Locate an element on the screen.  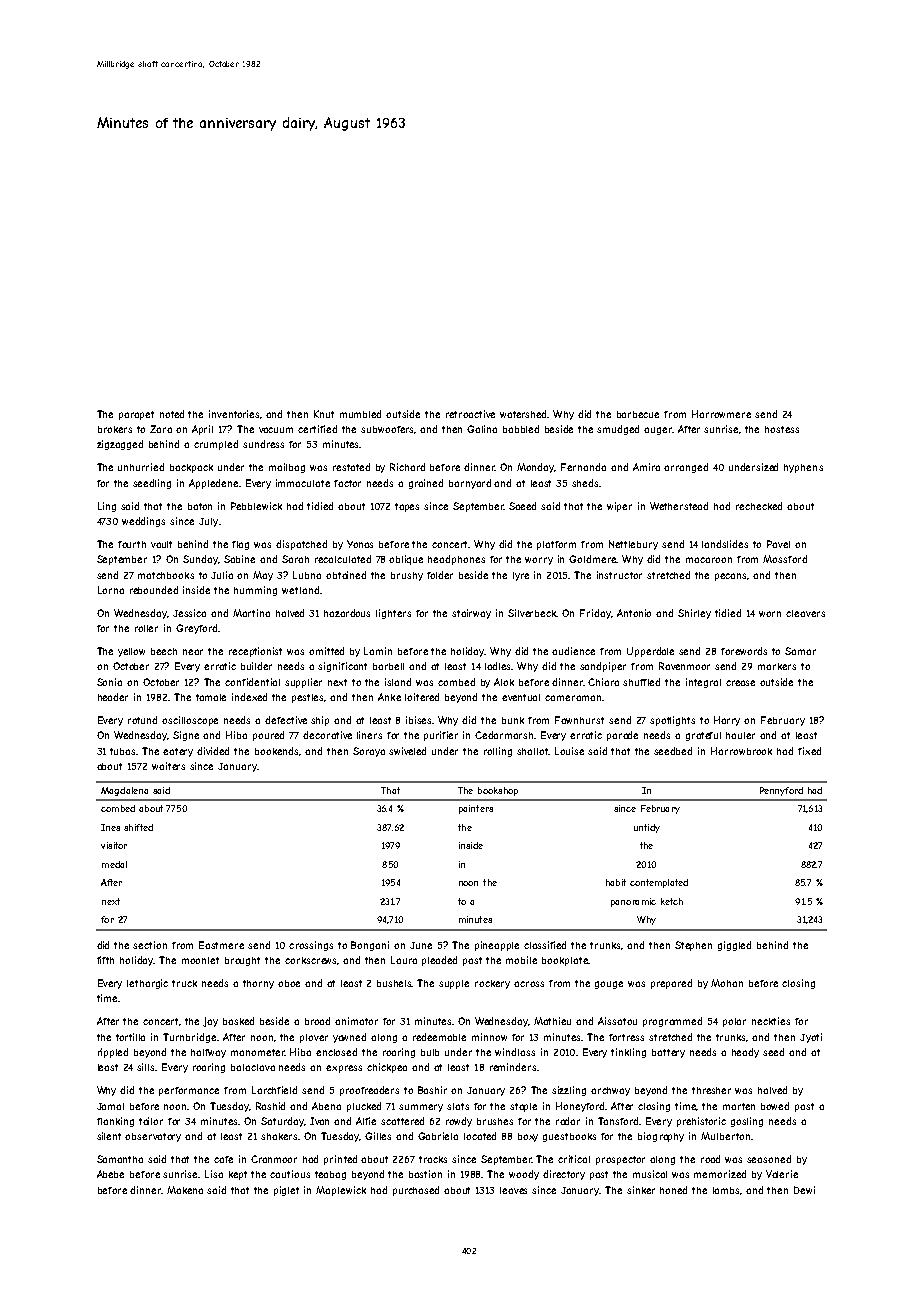
parapet is located at coordinates (136, 415).
